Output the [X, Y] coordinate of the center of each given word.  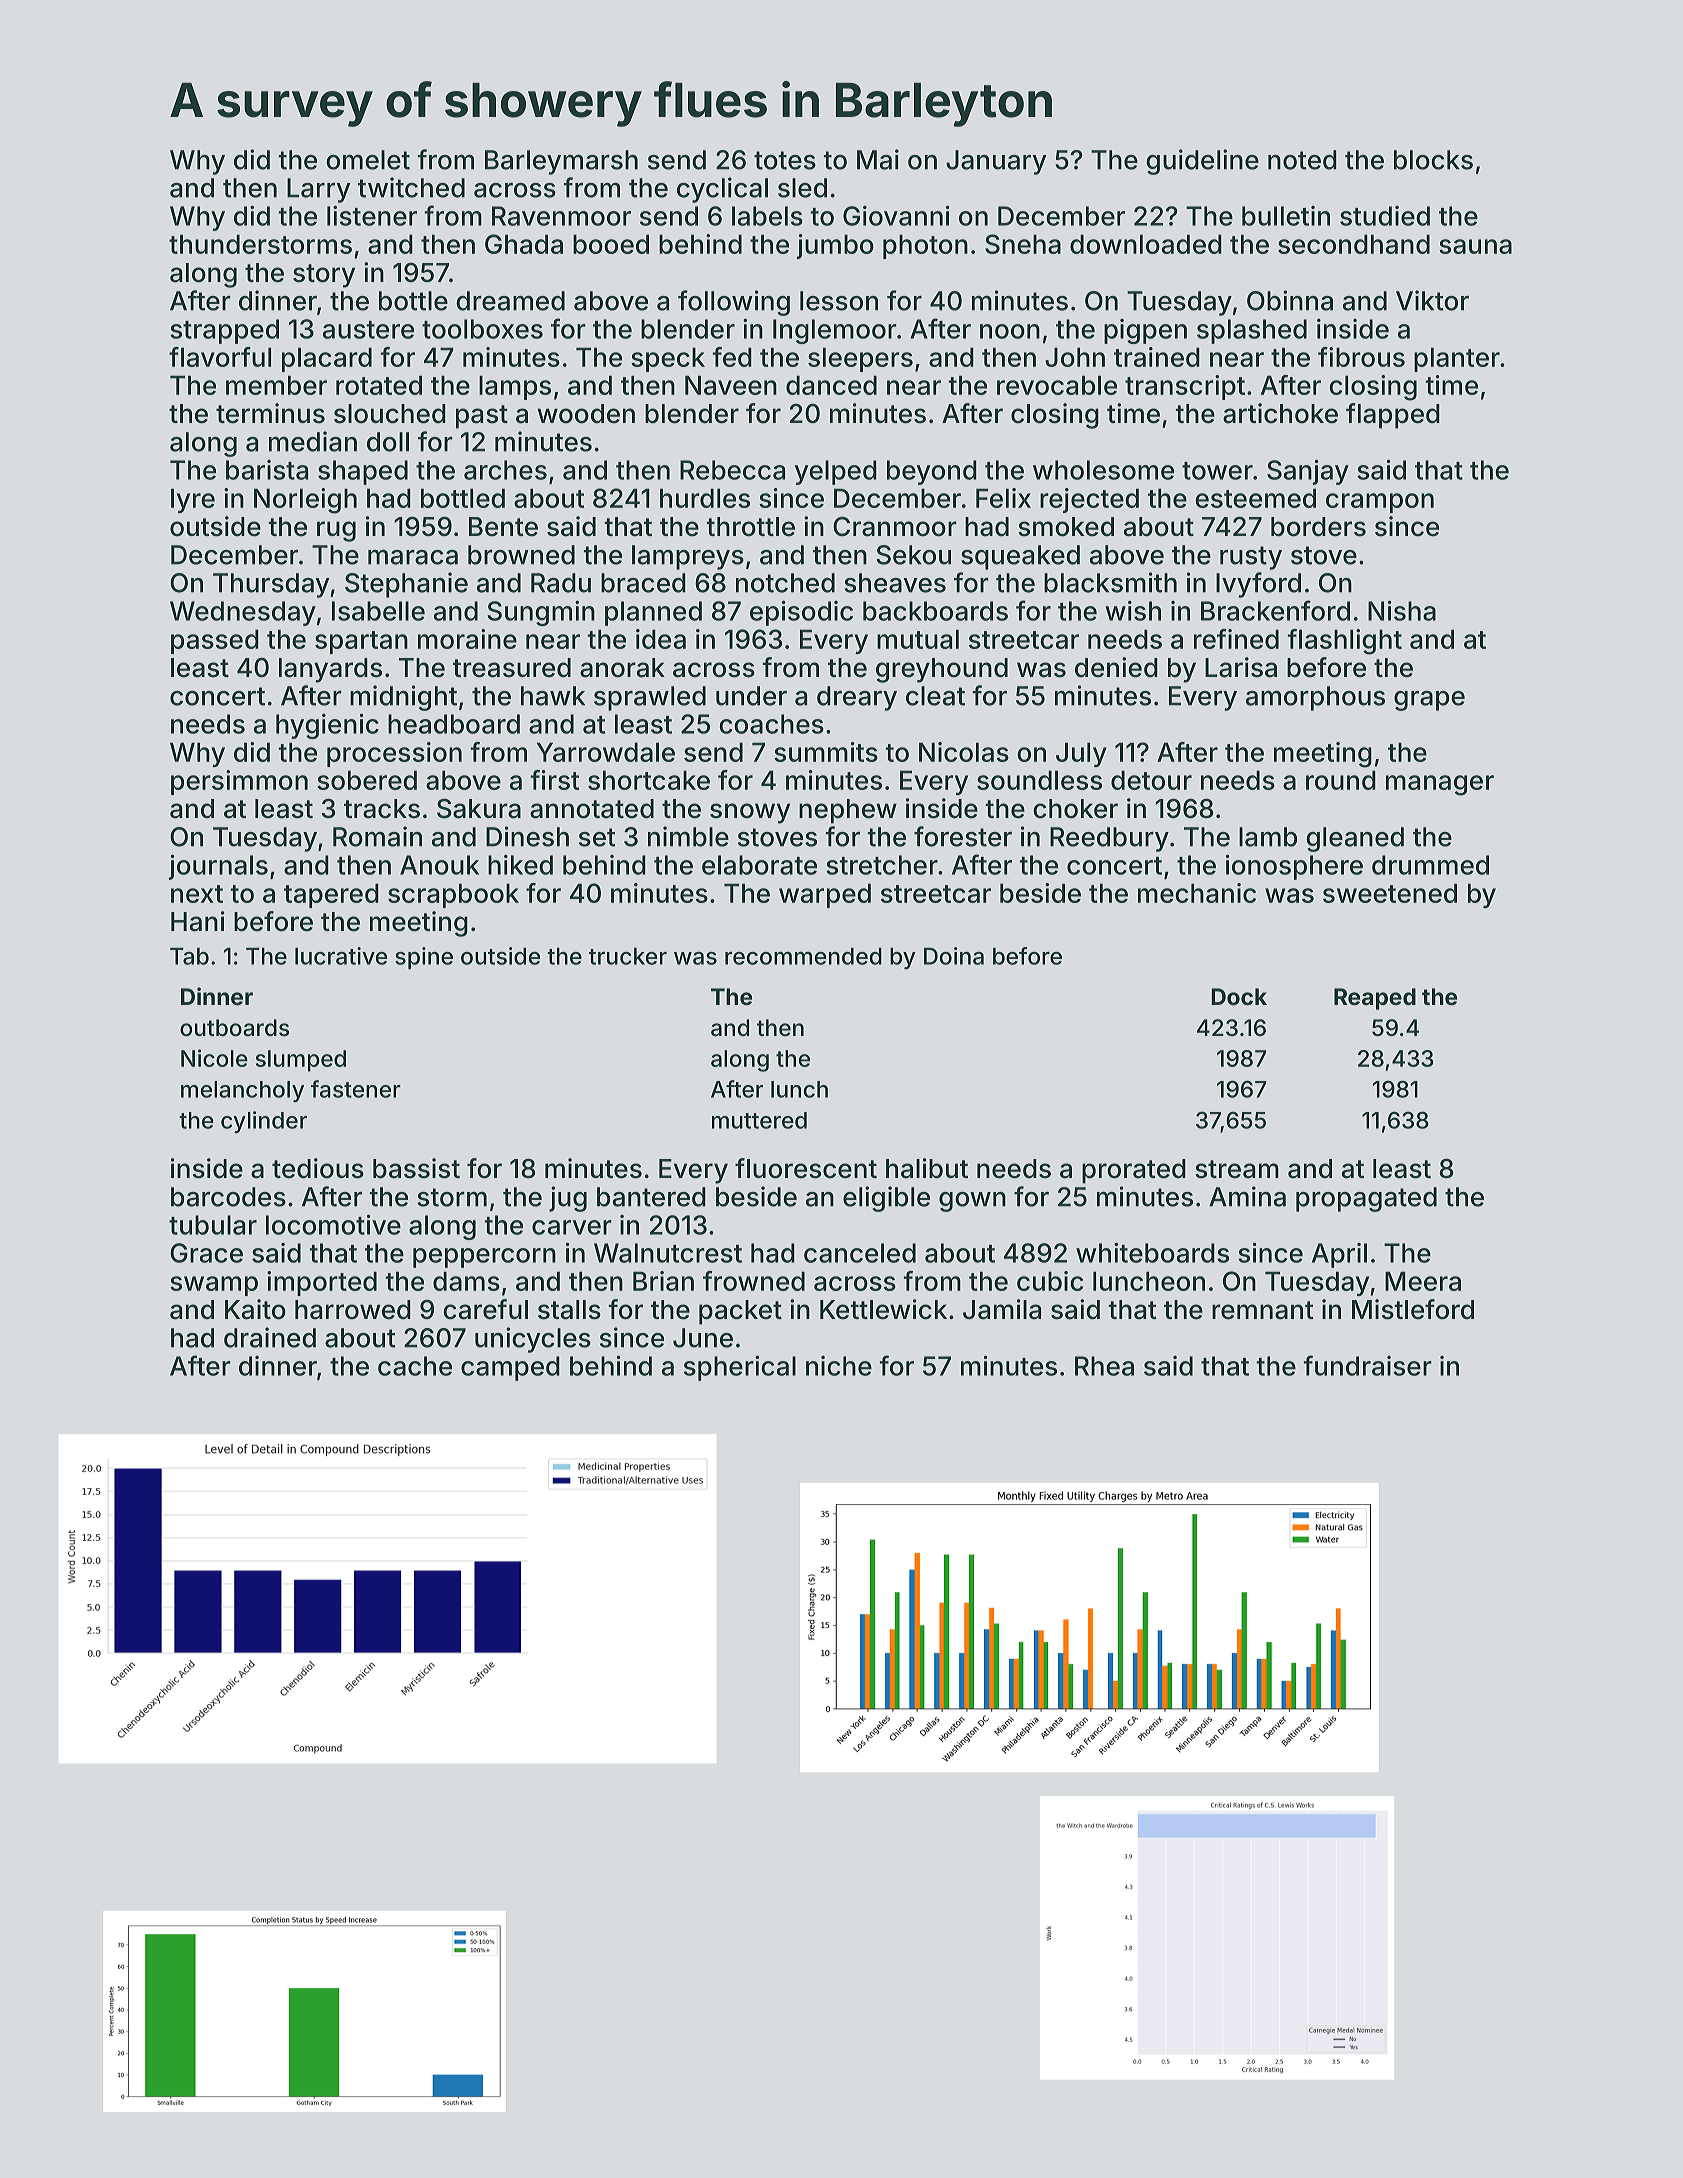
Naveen [731, 385]
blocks [1433, 160]
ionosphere [1294, 867]
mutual [918, 639]
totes [785, 160]
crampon [1380, 503]
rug [336, 531]
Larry [318, 190]
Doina [954, 956]
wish [1133, 611]
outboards [234, 1028]
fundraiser [1367, 1365]
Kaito [255, 1309]
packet [740, 1312]
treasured [512, 668]
